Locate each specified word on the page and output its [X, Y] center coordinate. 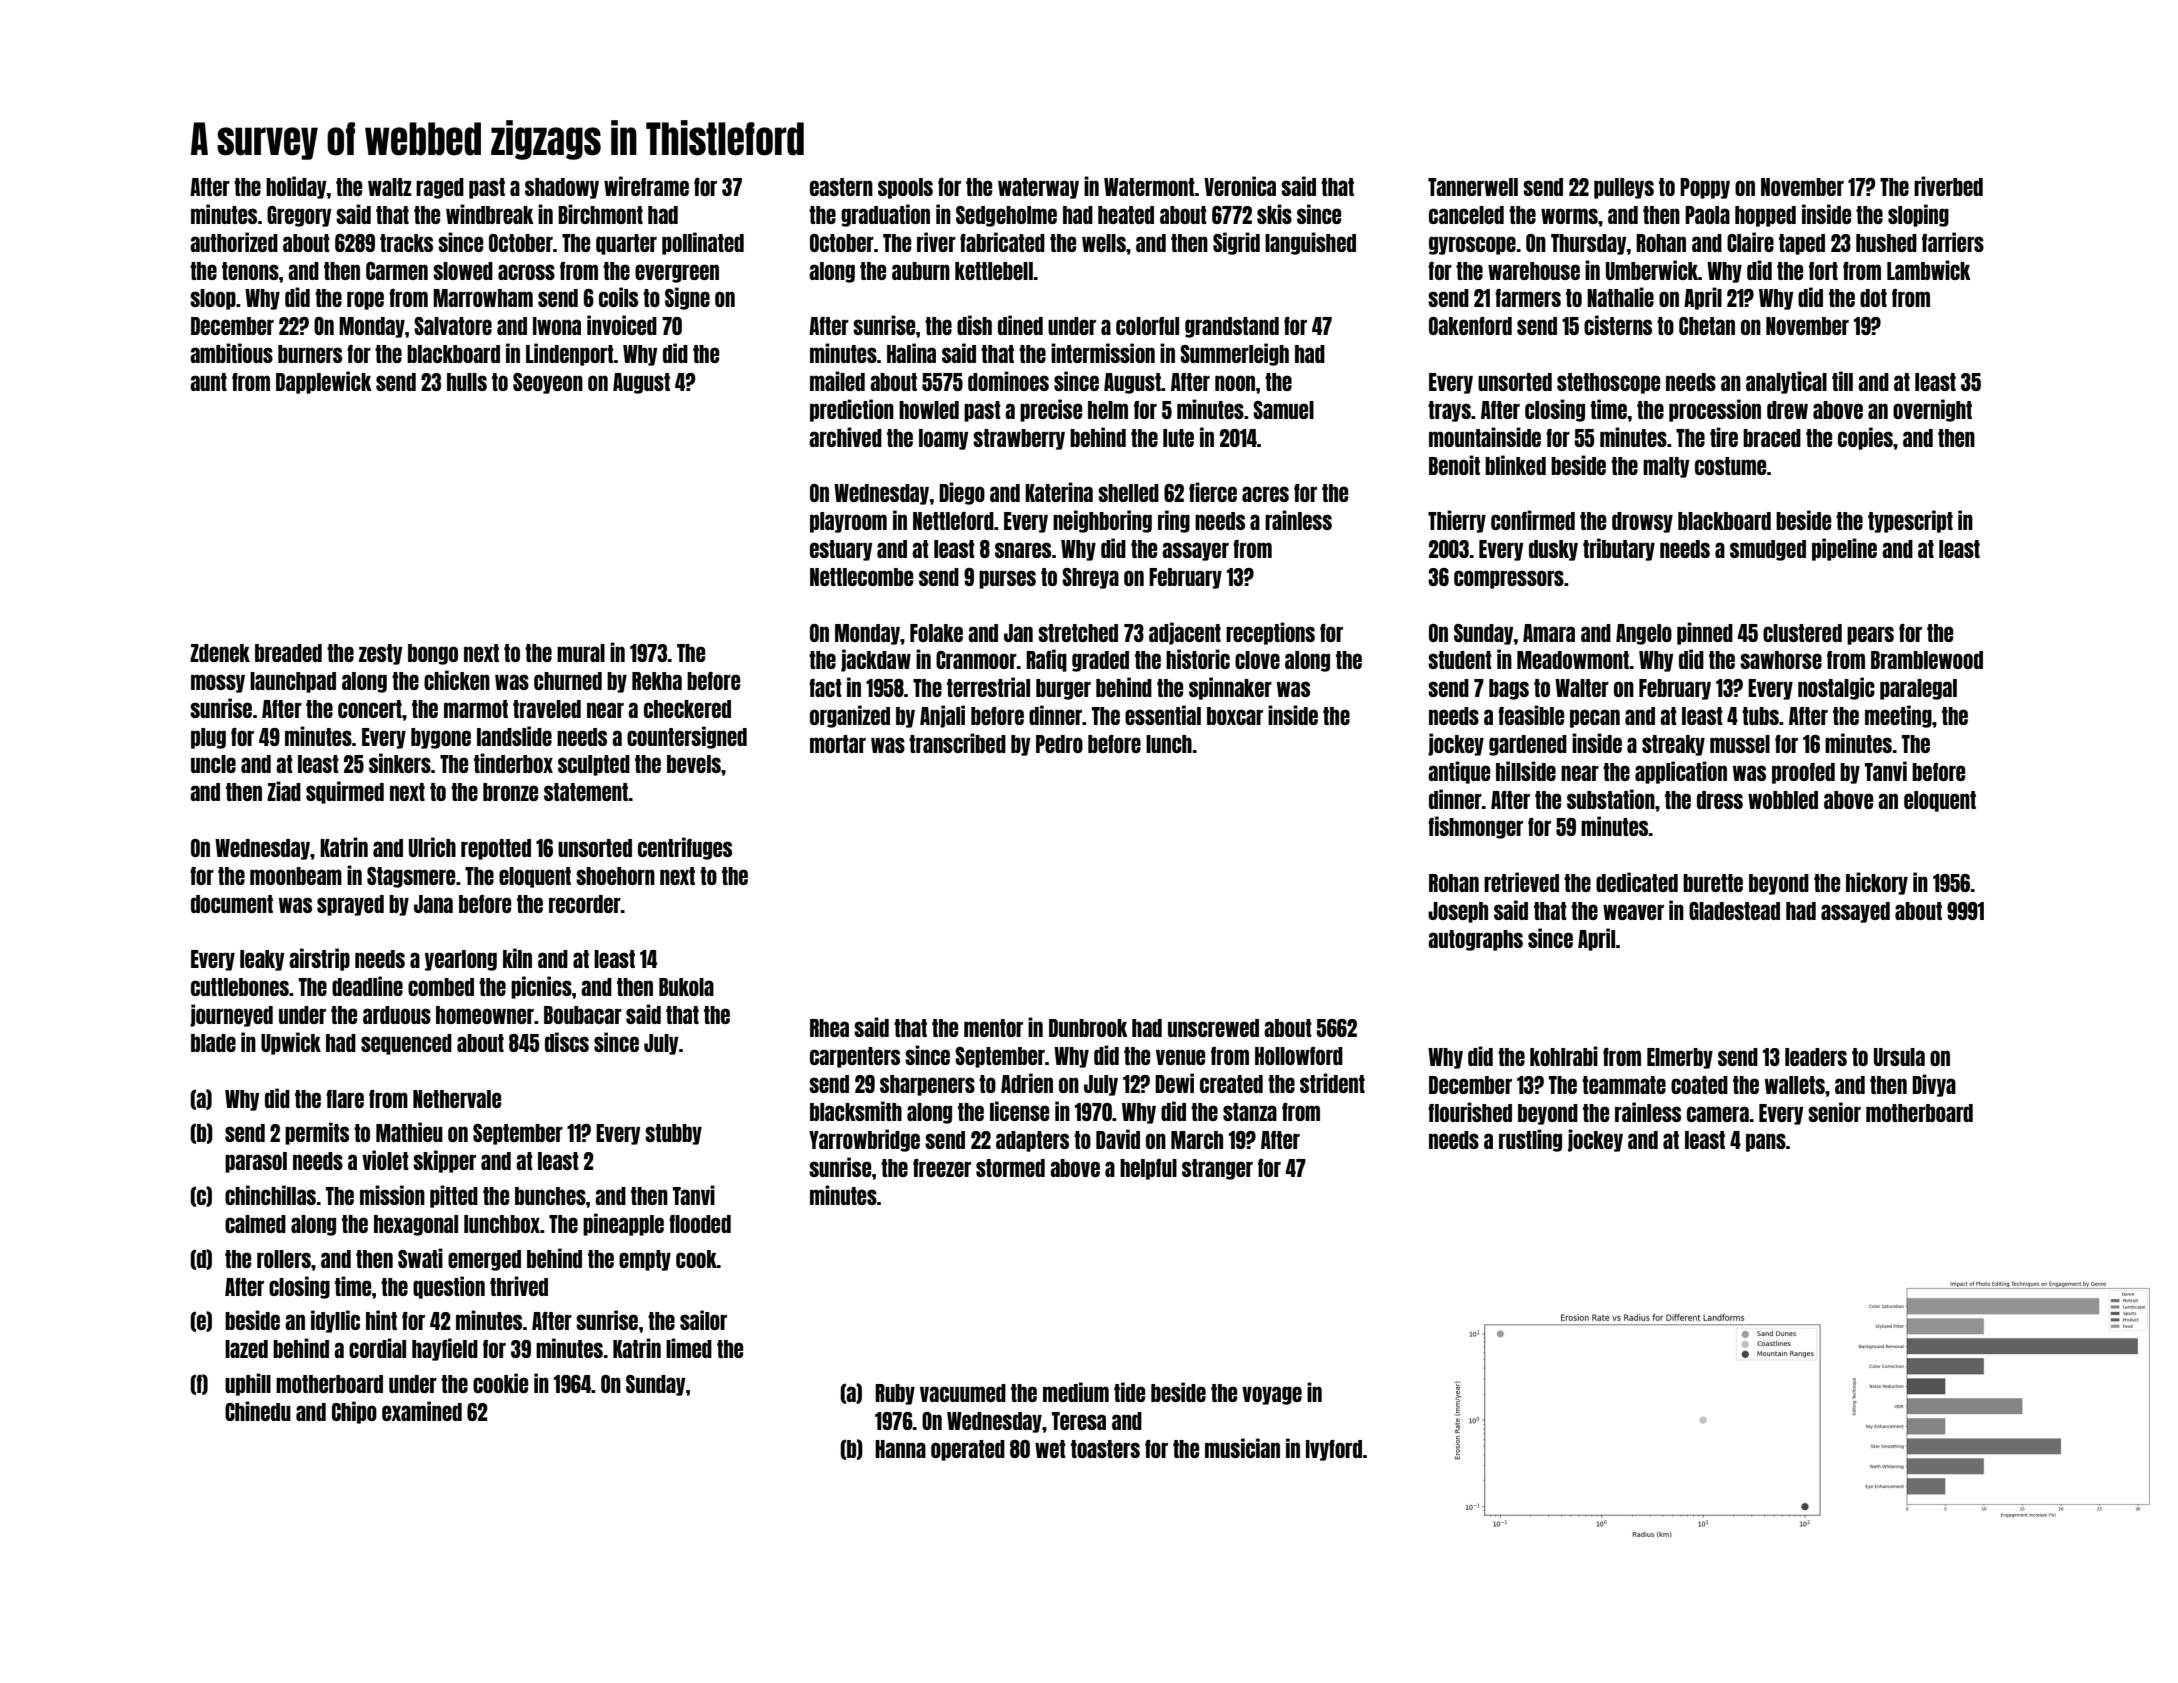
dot [1873, 298]
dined [1020, 325]
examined [422, 1411]
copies [1865, 438]
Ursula [1899, 1057]
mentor [993, 1028]
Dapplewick [324, 382]
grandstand [1232, 327]
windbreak [490, 214]
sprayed [350, 905]
